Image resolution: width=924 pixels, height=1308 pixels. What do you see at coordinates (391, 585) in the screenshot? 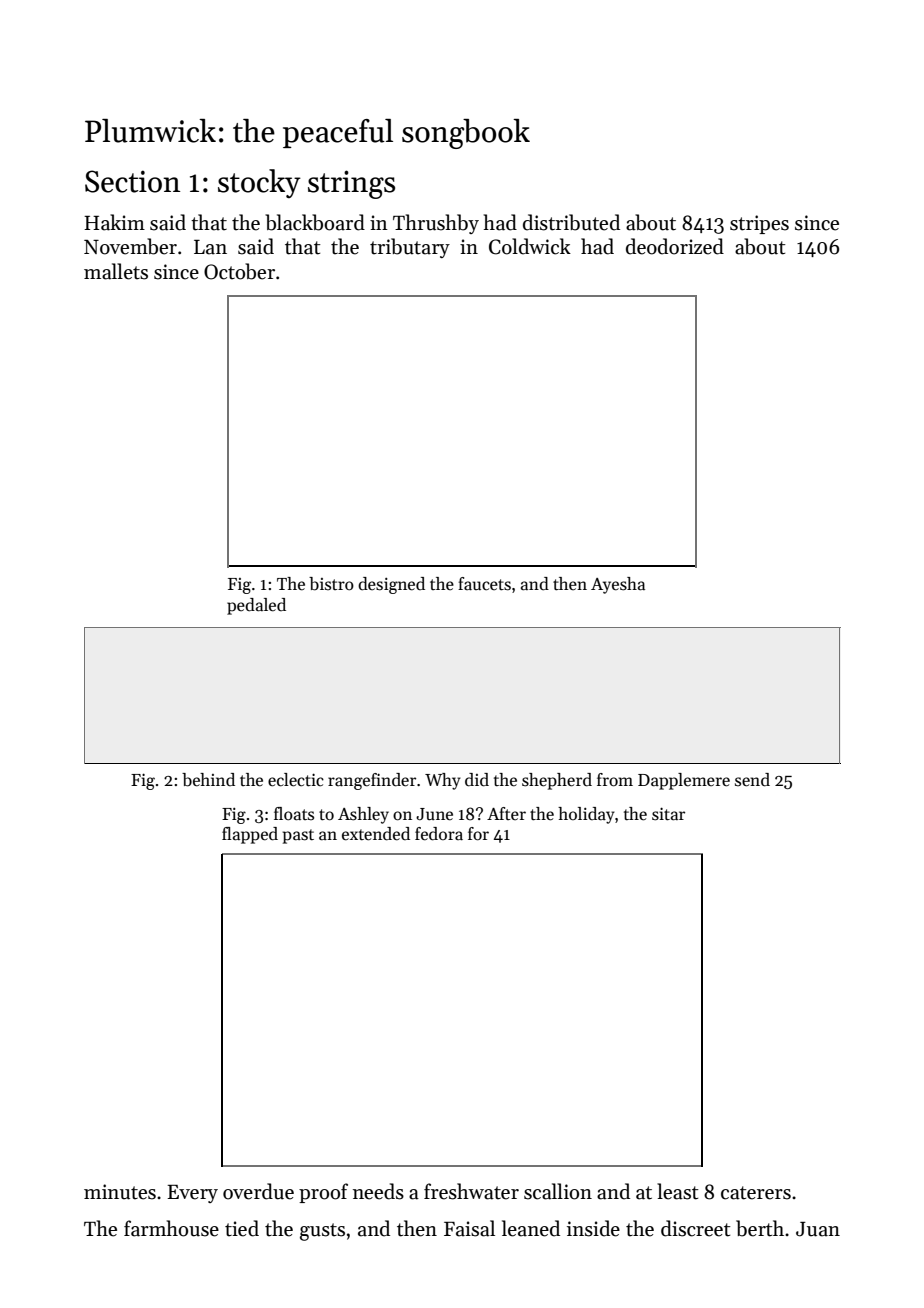
I see `designed` at bounding box center [391, 585].
